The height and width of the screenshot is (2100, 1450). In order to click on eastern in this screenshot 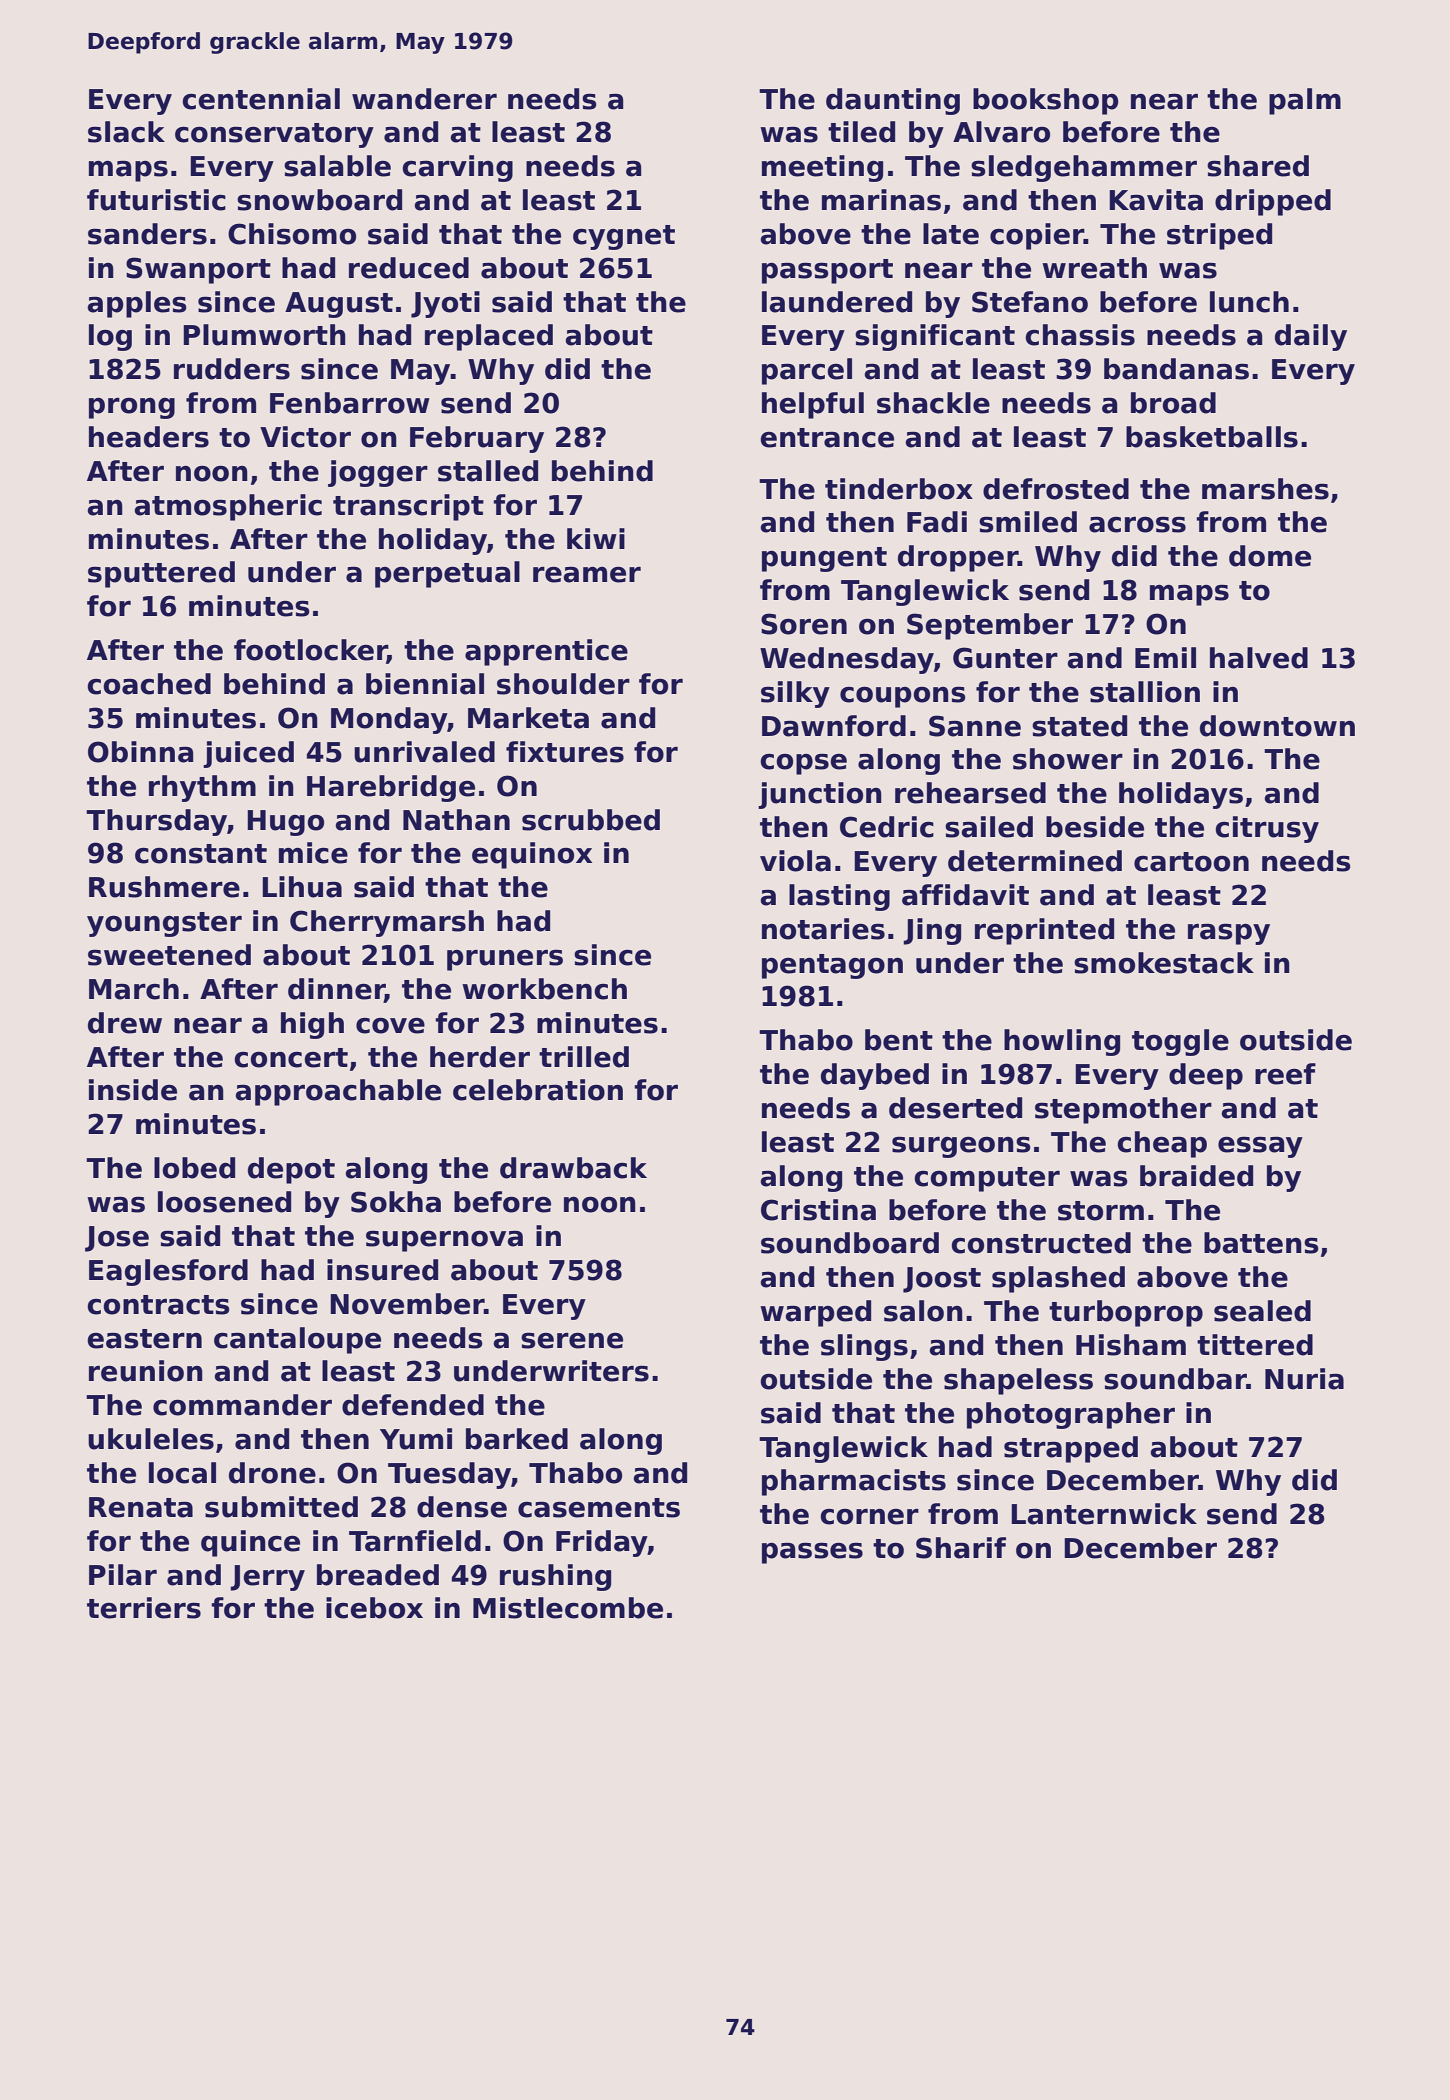, I will do `click(144, 1339)`.
